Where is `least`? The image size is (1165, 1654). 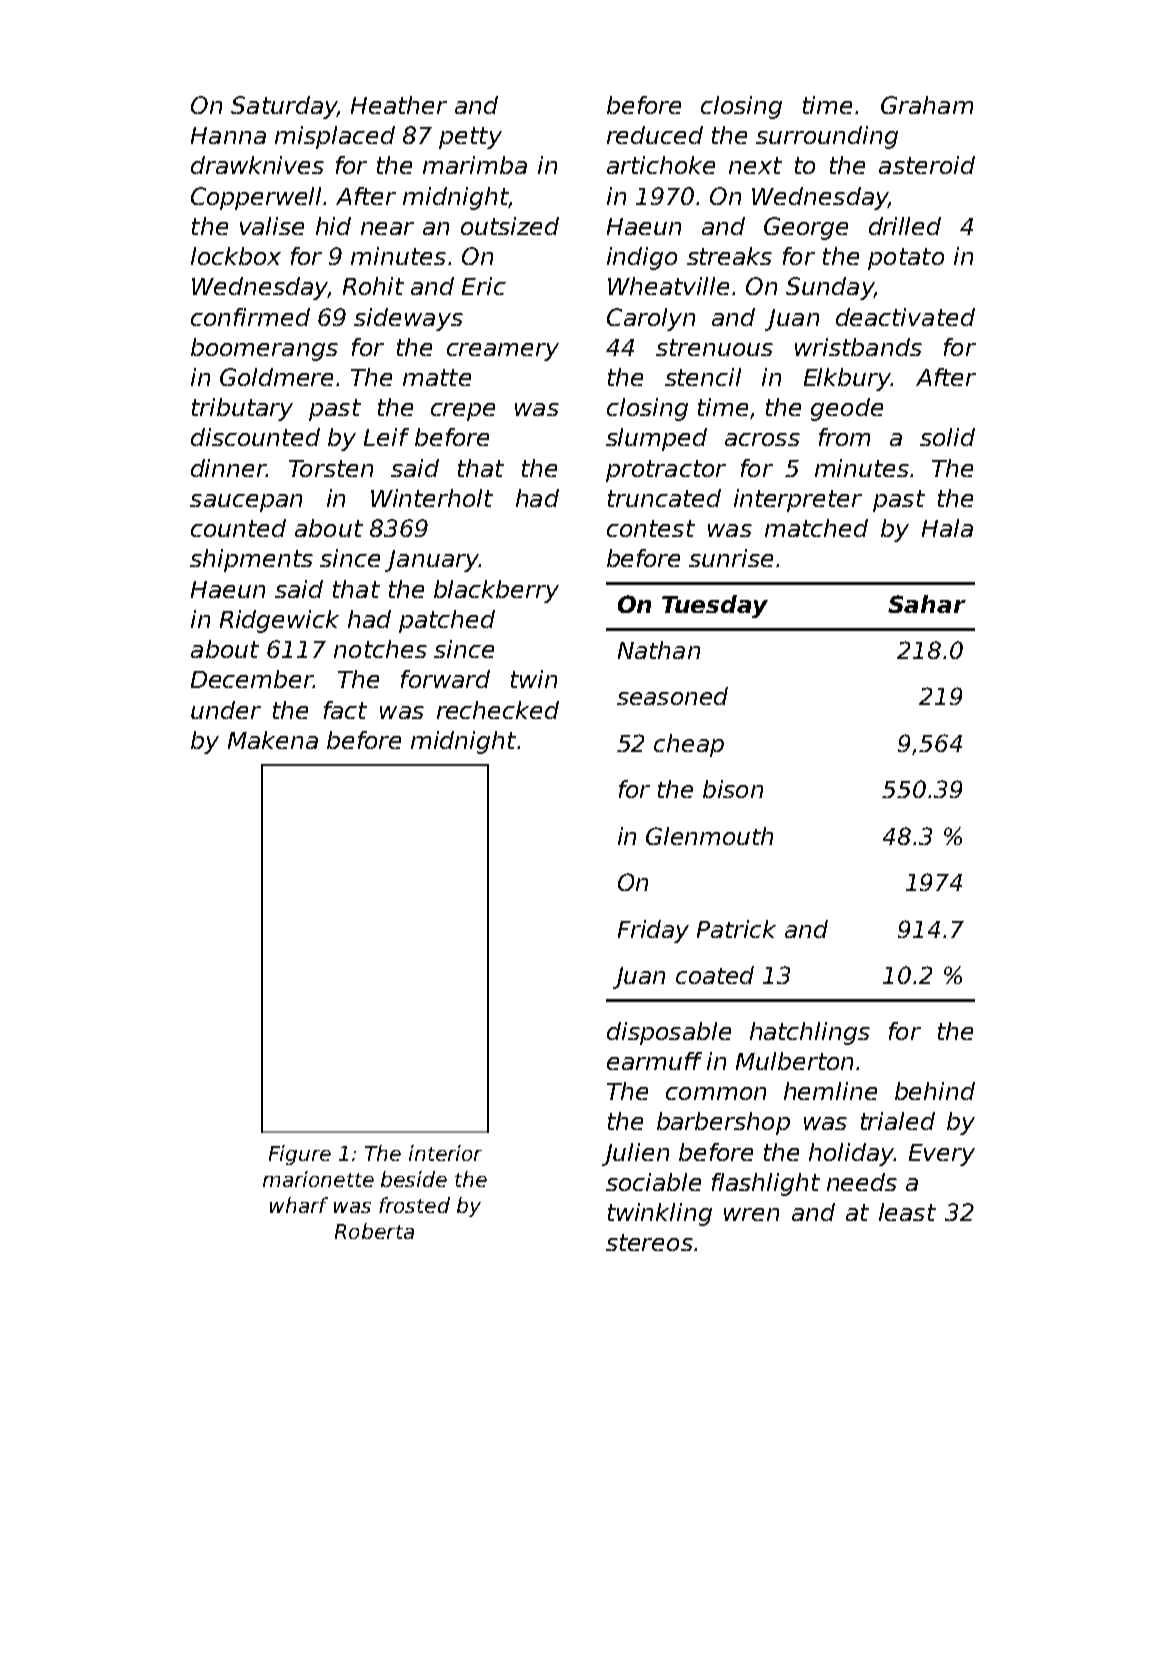
least is located at coordinates (907, 1212).
